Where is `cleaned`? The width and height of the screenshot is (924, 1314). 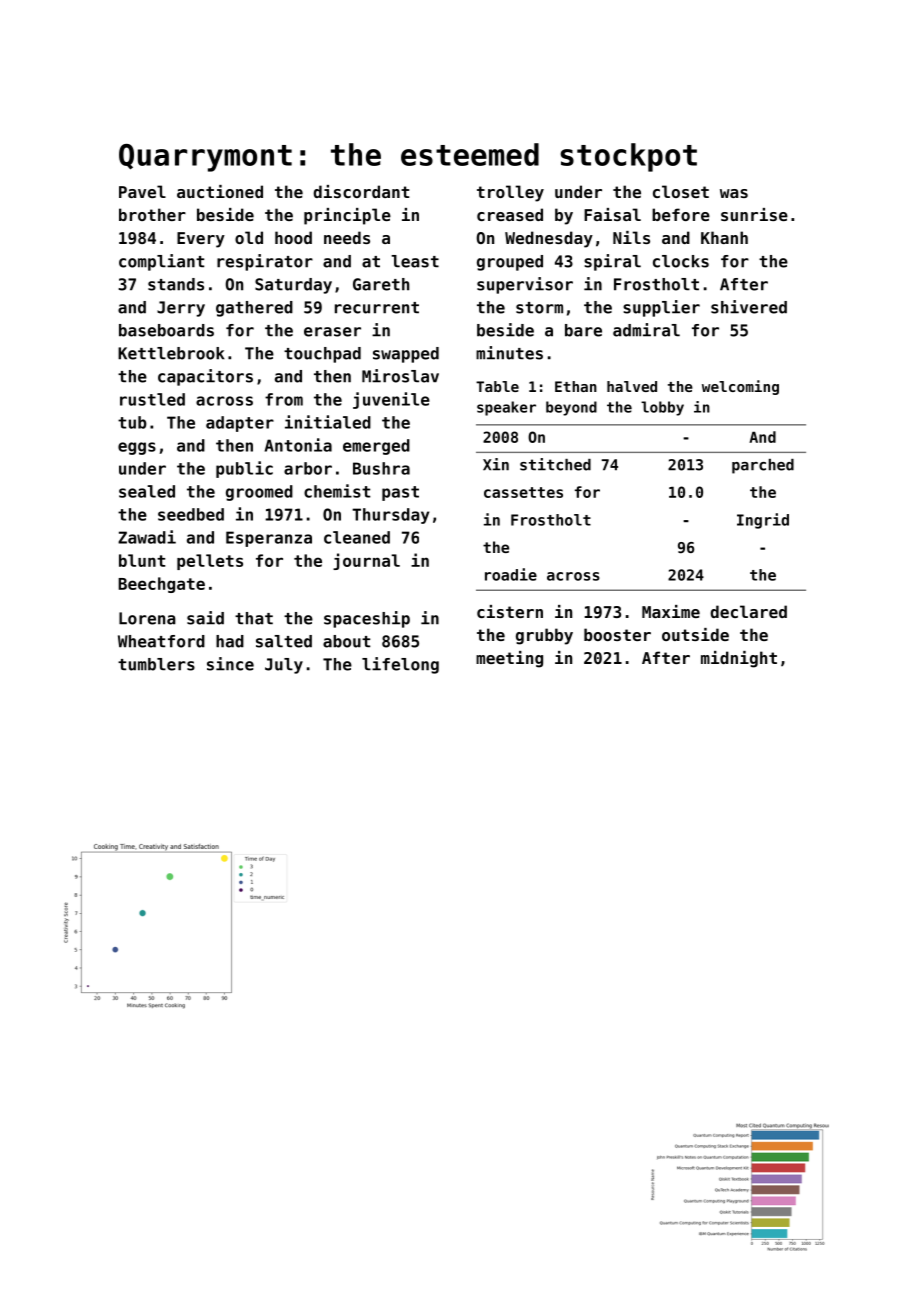 cleaned is located at coordinates (357, 537).
